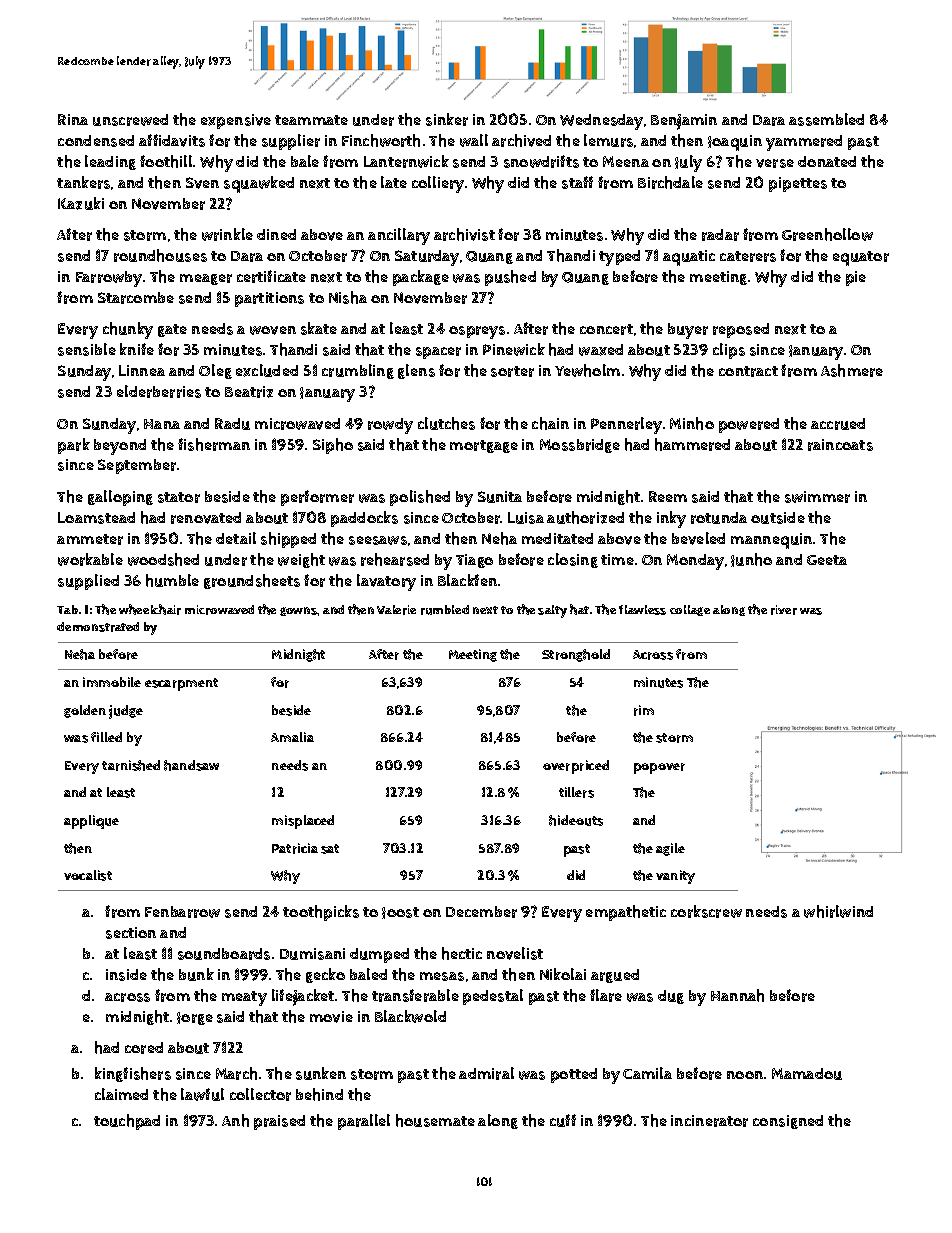 This screenshot has height=1233, width=952. Describe the element at coordinates (224, 954) in the screenshot. I see `soundboards` at that location.
